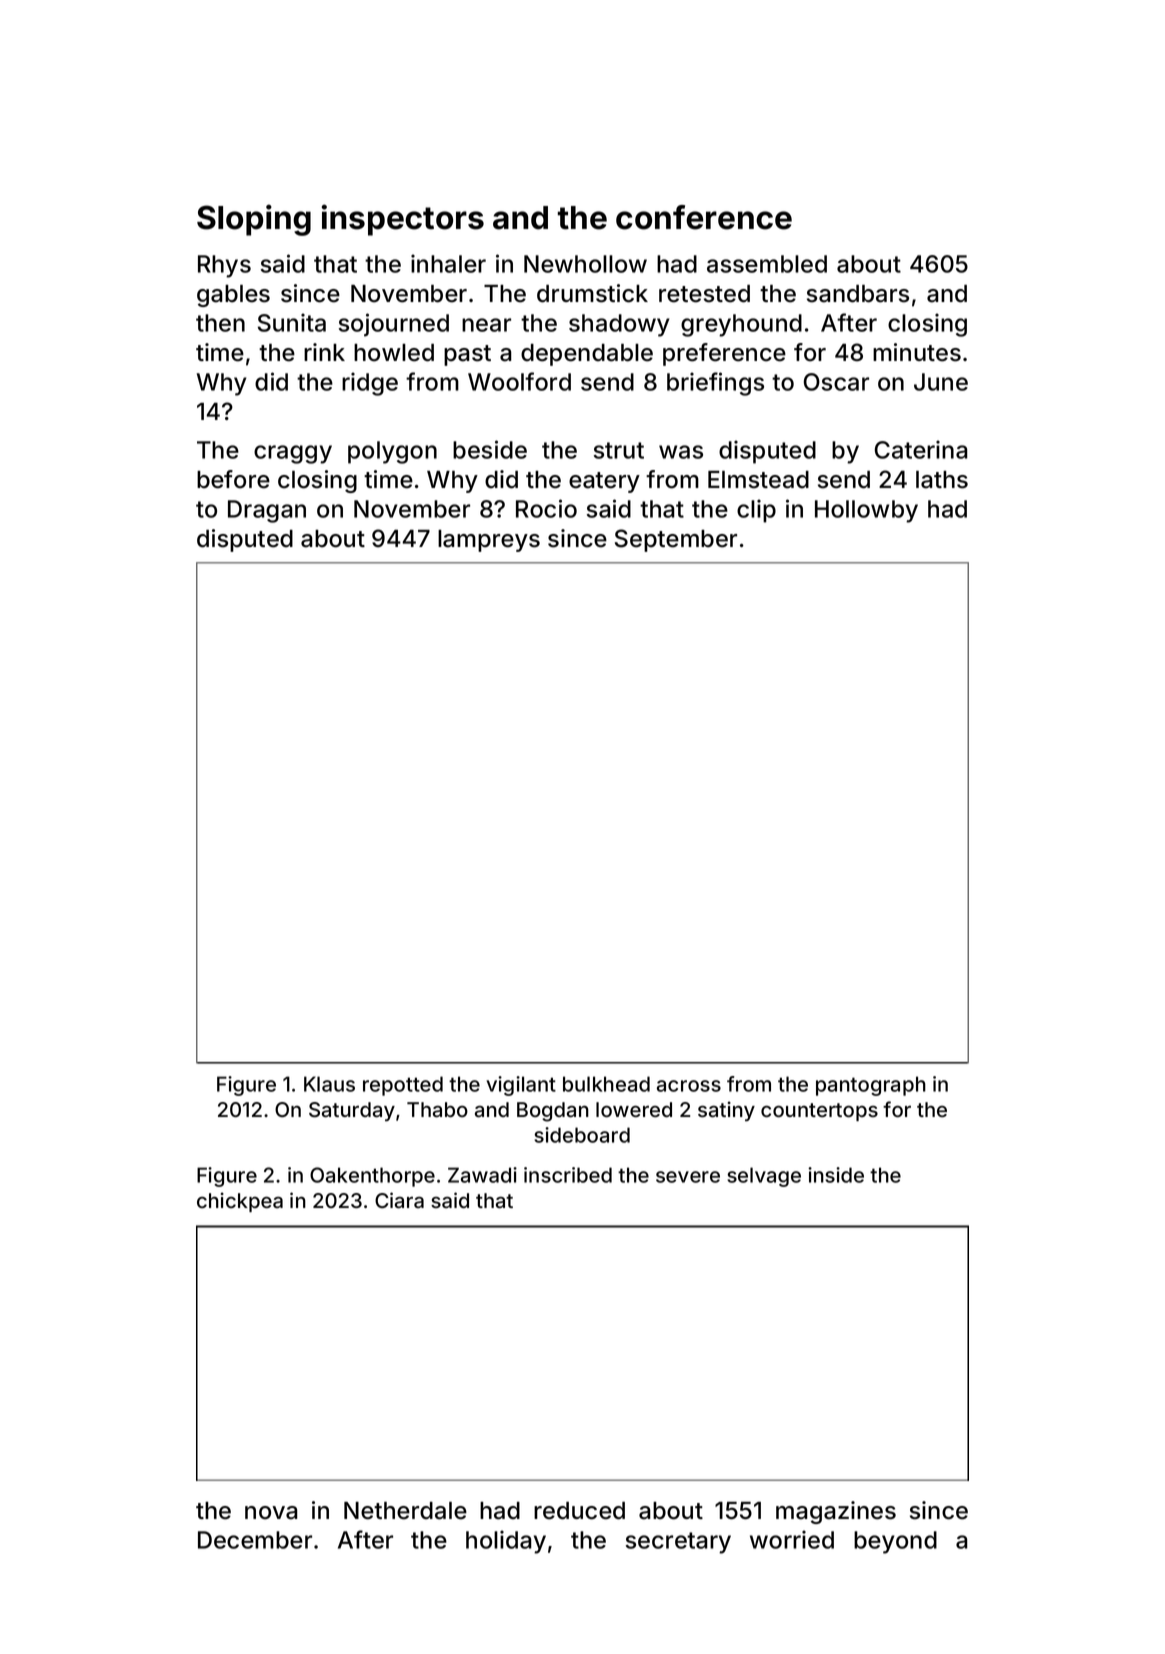 This screenshot has height=1654, width=1165. Describe the element at coordinates (866, 511) in the screenshot. I see `Hollowby` at that location.
